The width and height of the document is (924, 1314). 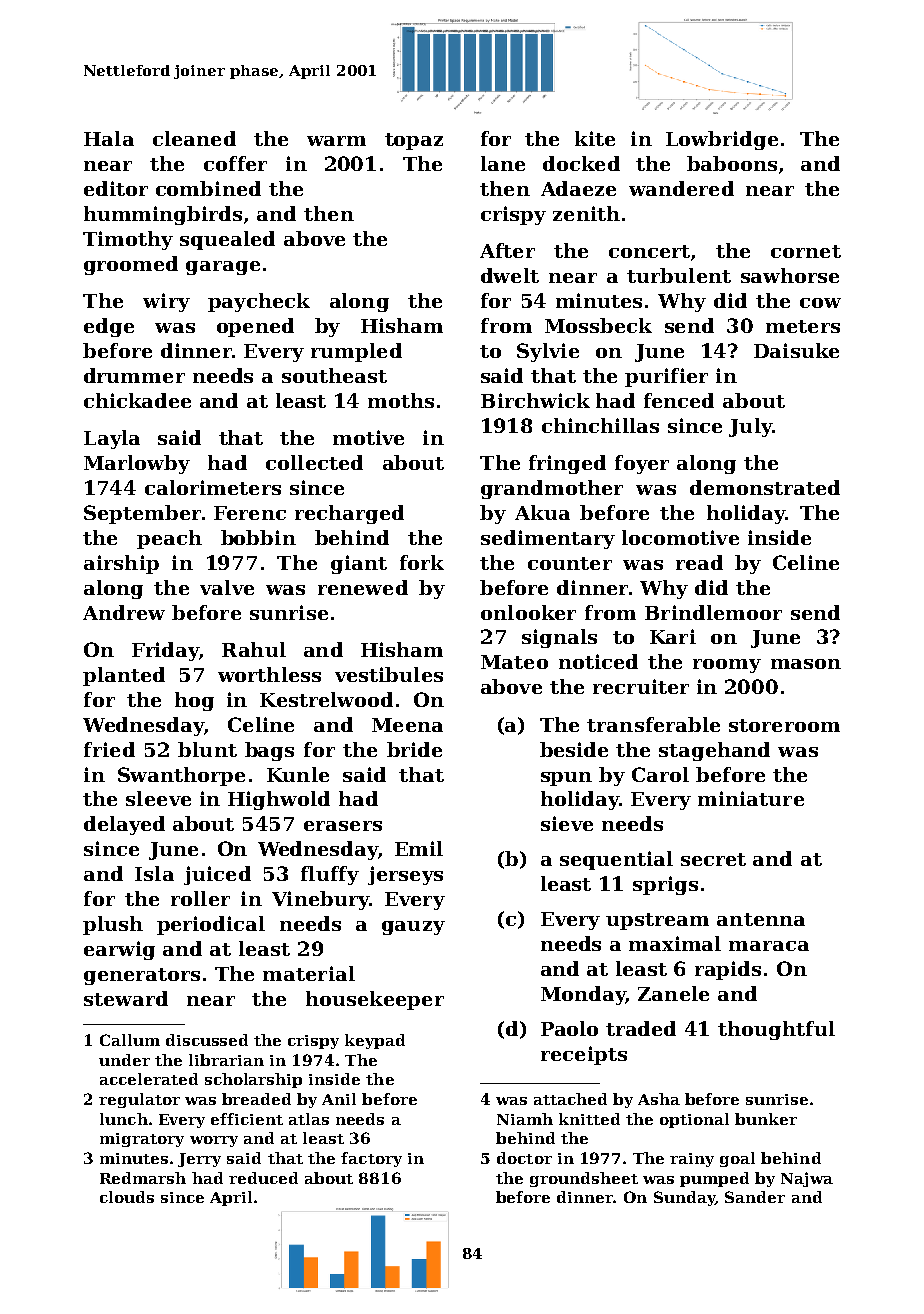 What do you see at coordinates (790, 275) in the document?
I see `sawhorse` at bounding box center [790, 275].
